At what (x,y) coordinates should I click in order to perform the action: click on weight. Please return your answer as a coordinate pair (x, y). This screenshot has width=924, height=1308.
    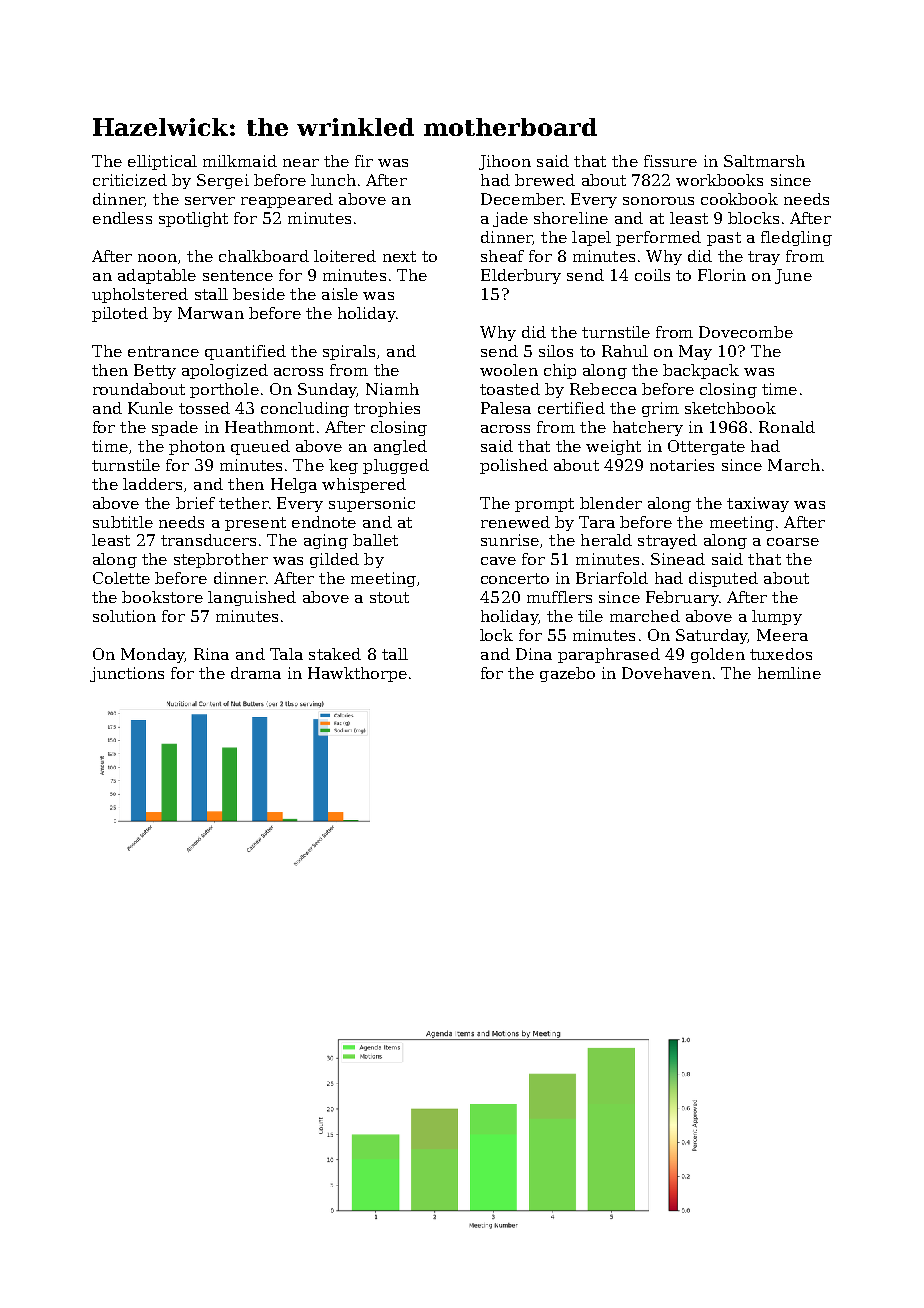
    Looking at the image, I should click on (613, 447).
